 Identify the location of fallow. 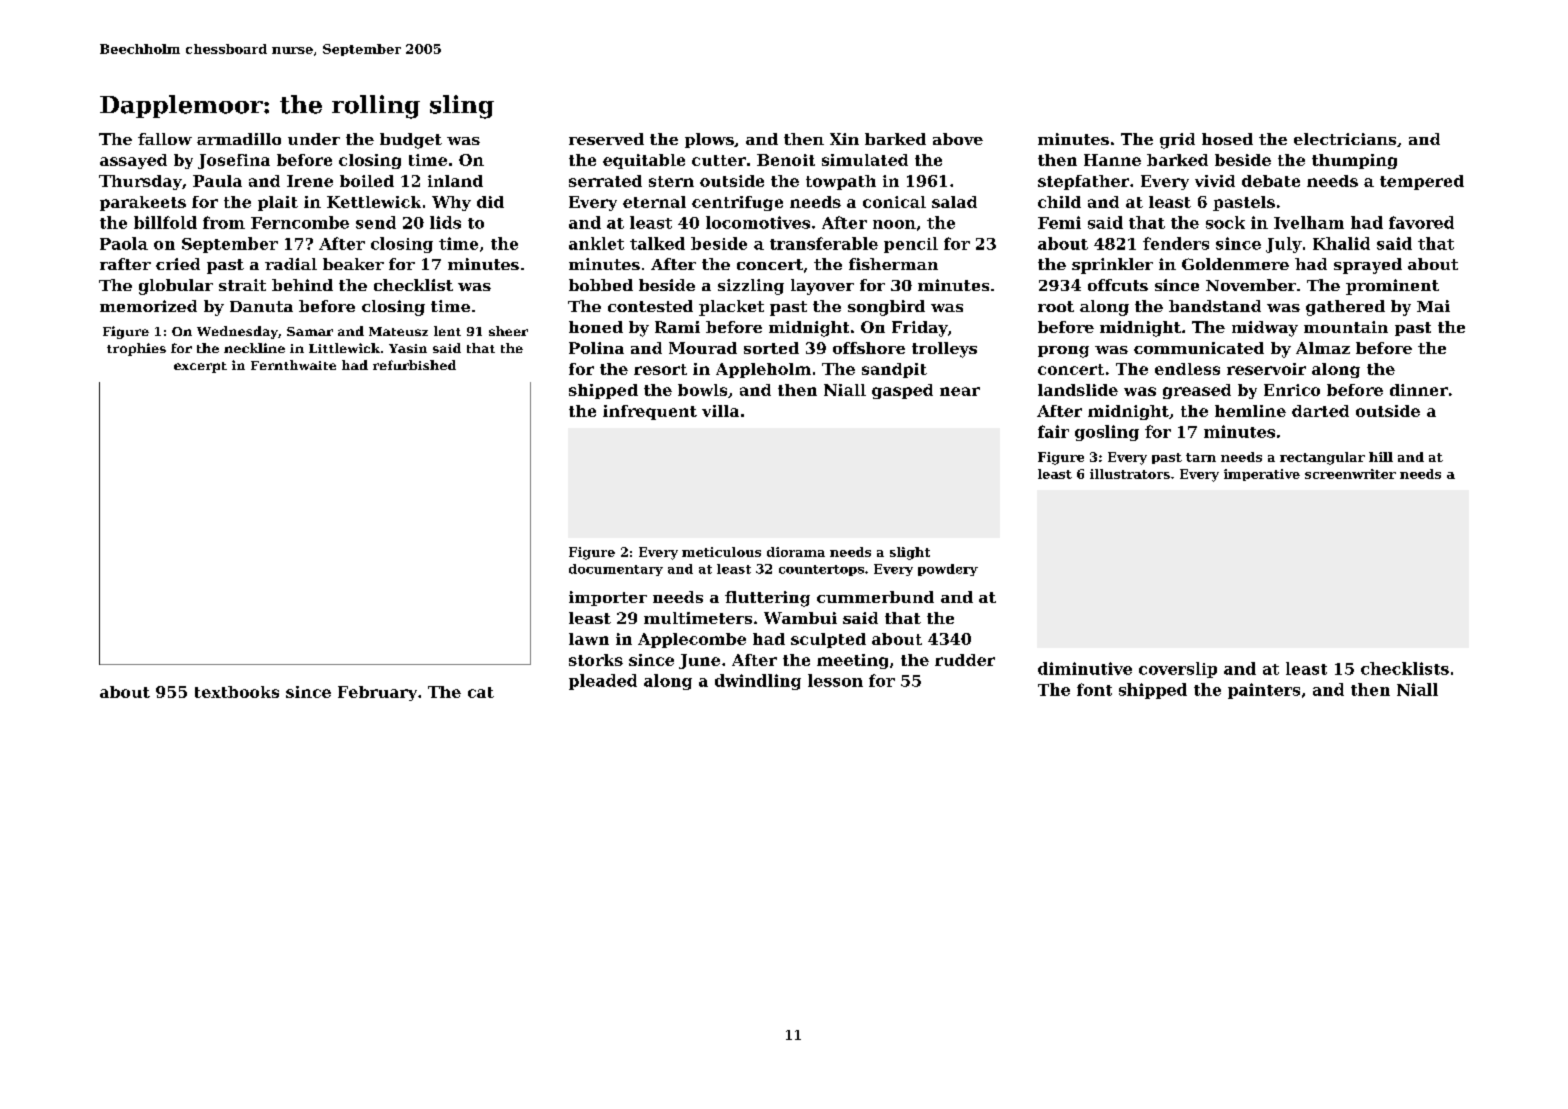
(165, 139).
